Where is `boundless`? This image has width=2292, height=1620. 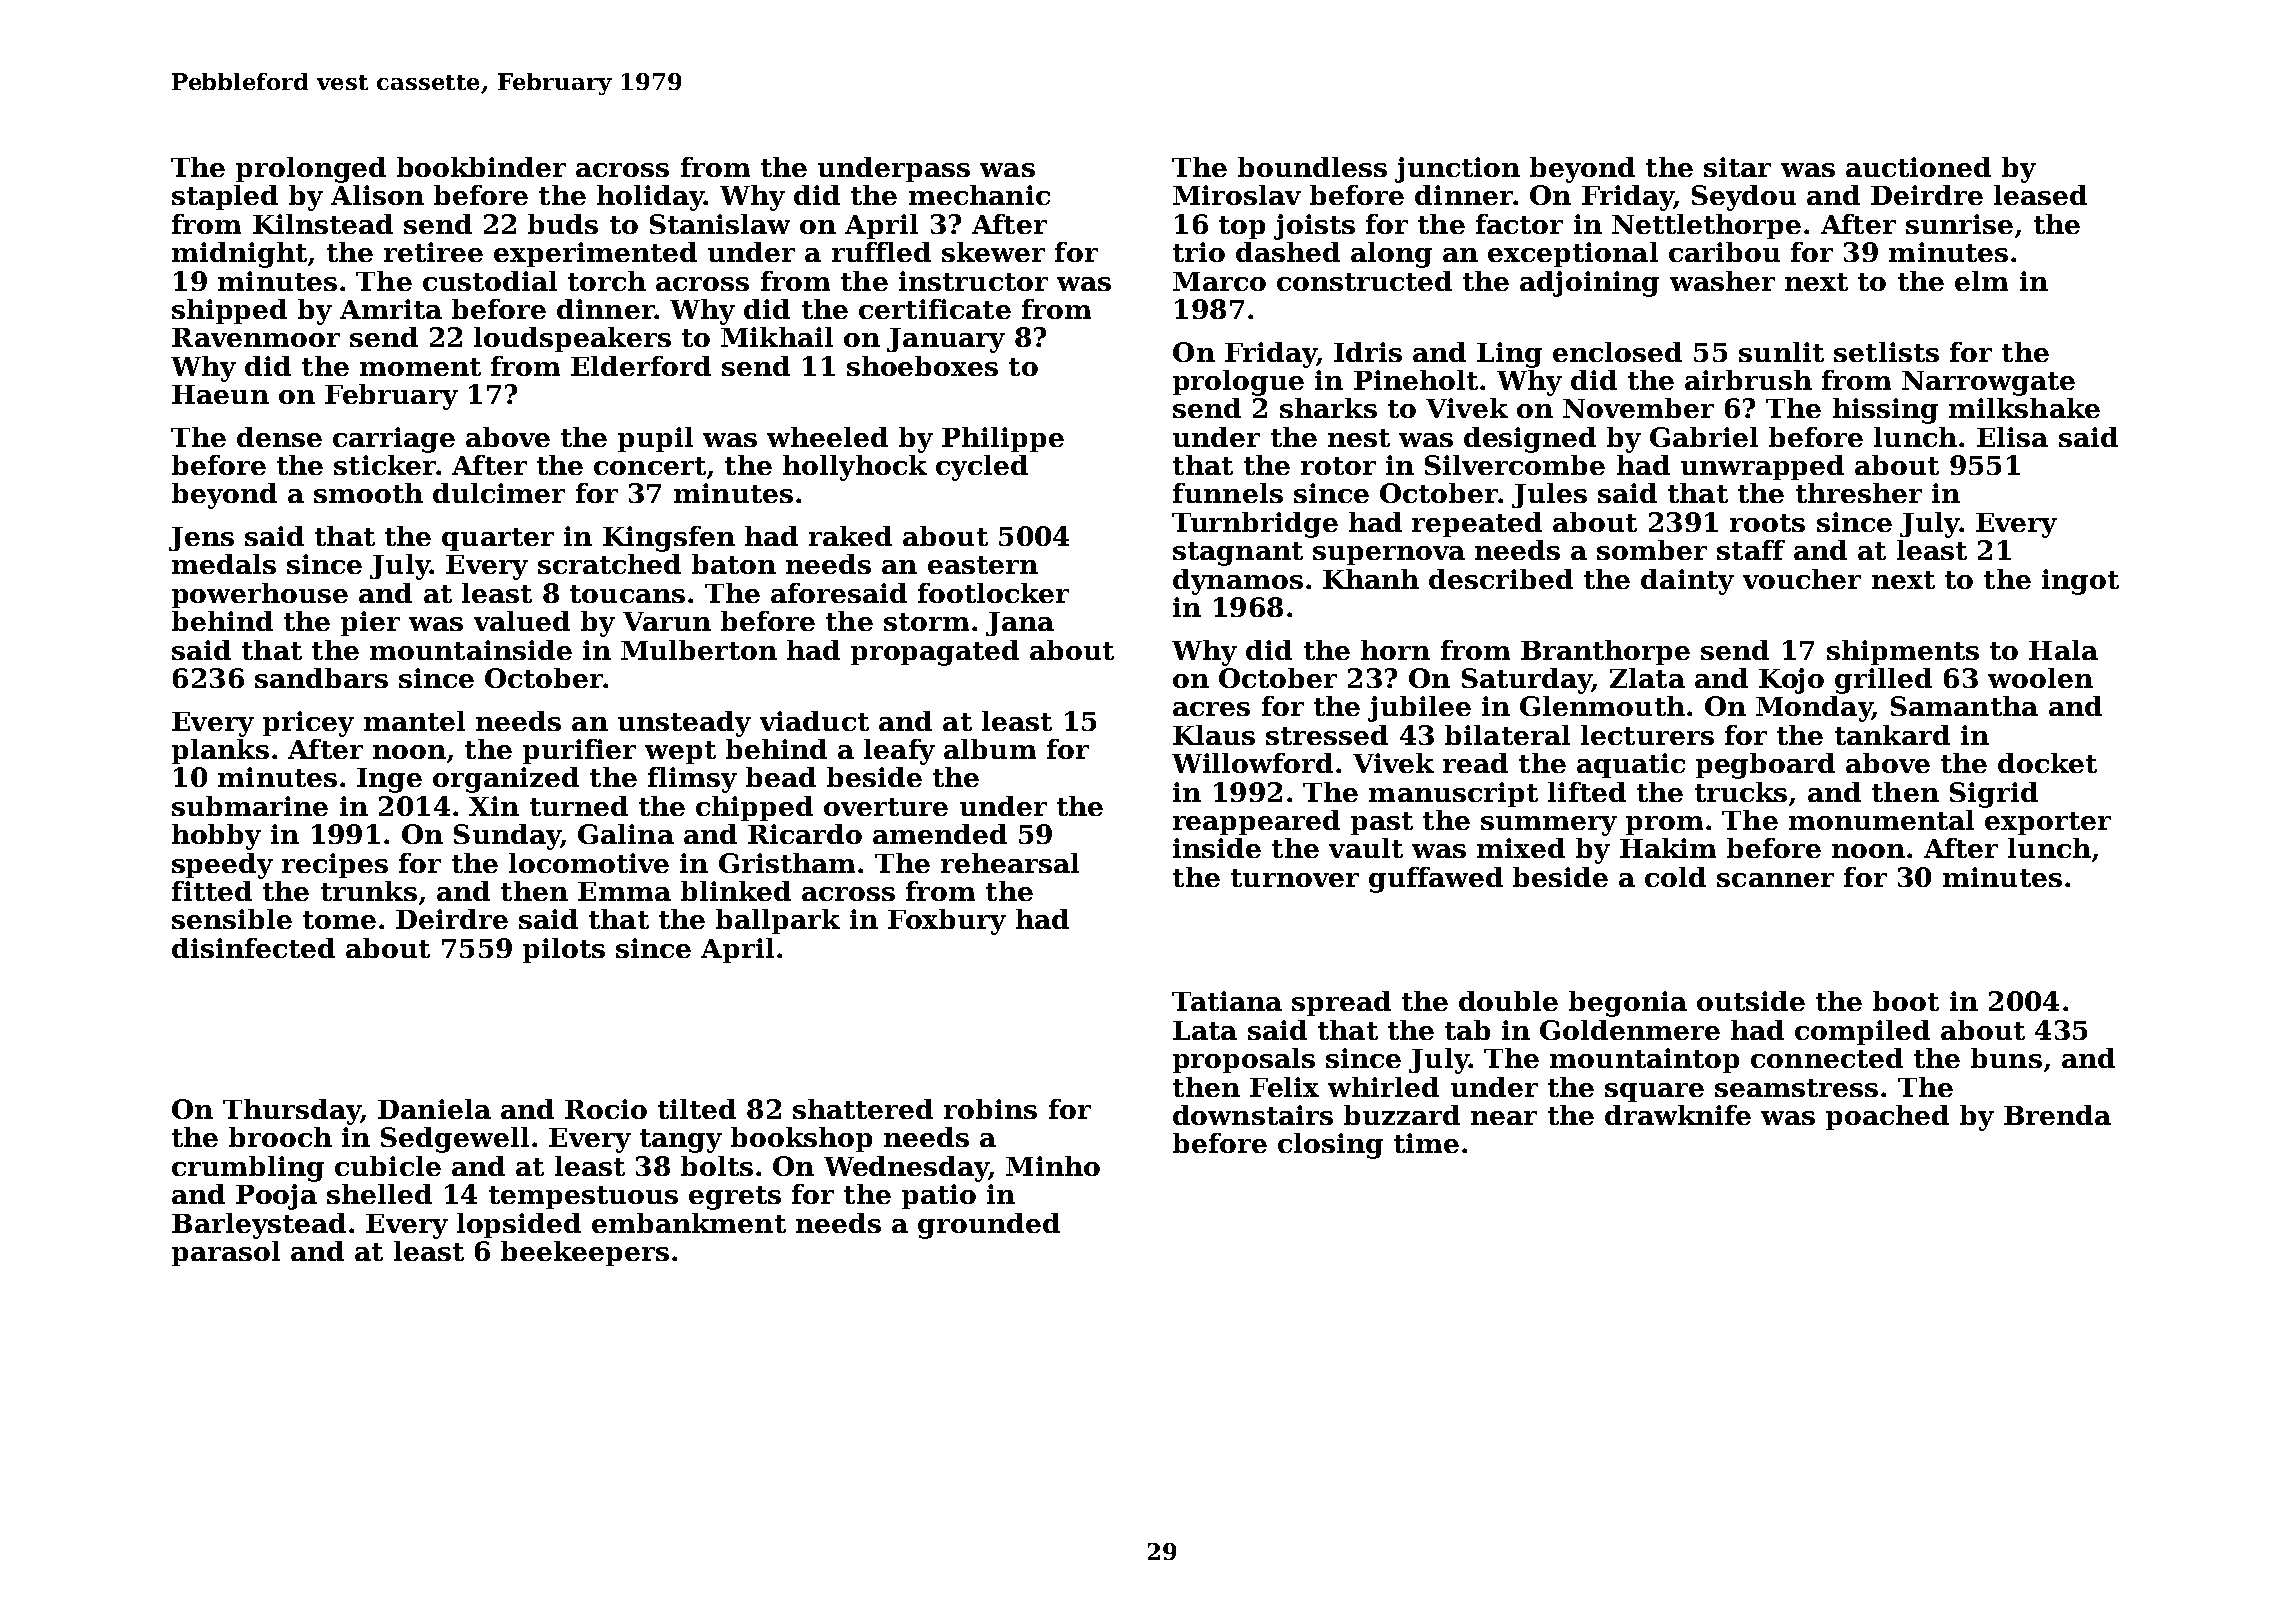 boundless is located at coordinates (1312, 167).
